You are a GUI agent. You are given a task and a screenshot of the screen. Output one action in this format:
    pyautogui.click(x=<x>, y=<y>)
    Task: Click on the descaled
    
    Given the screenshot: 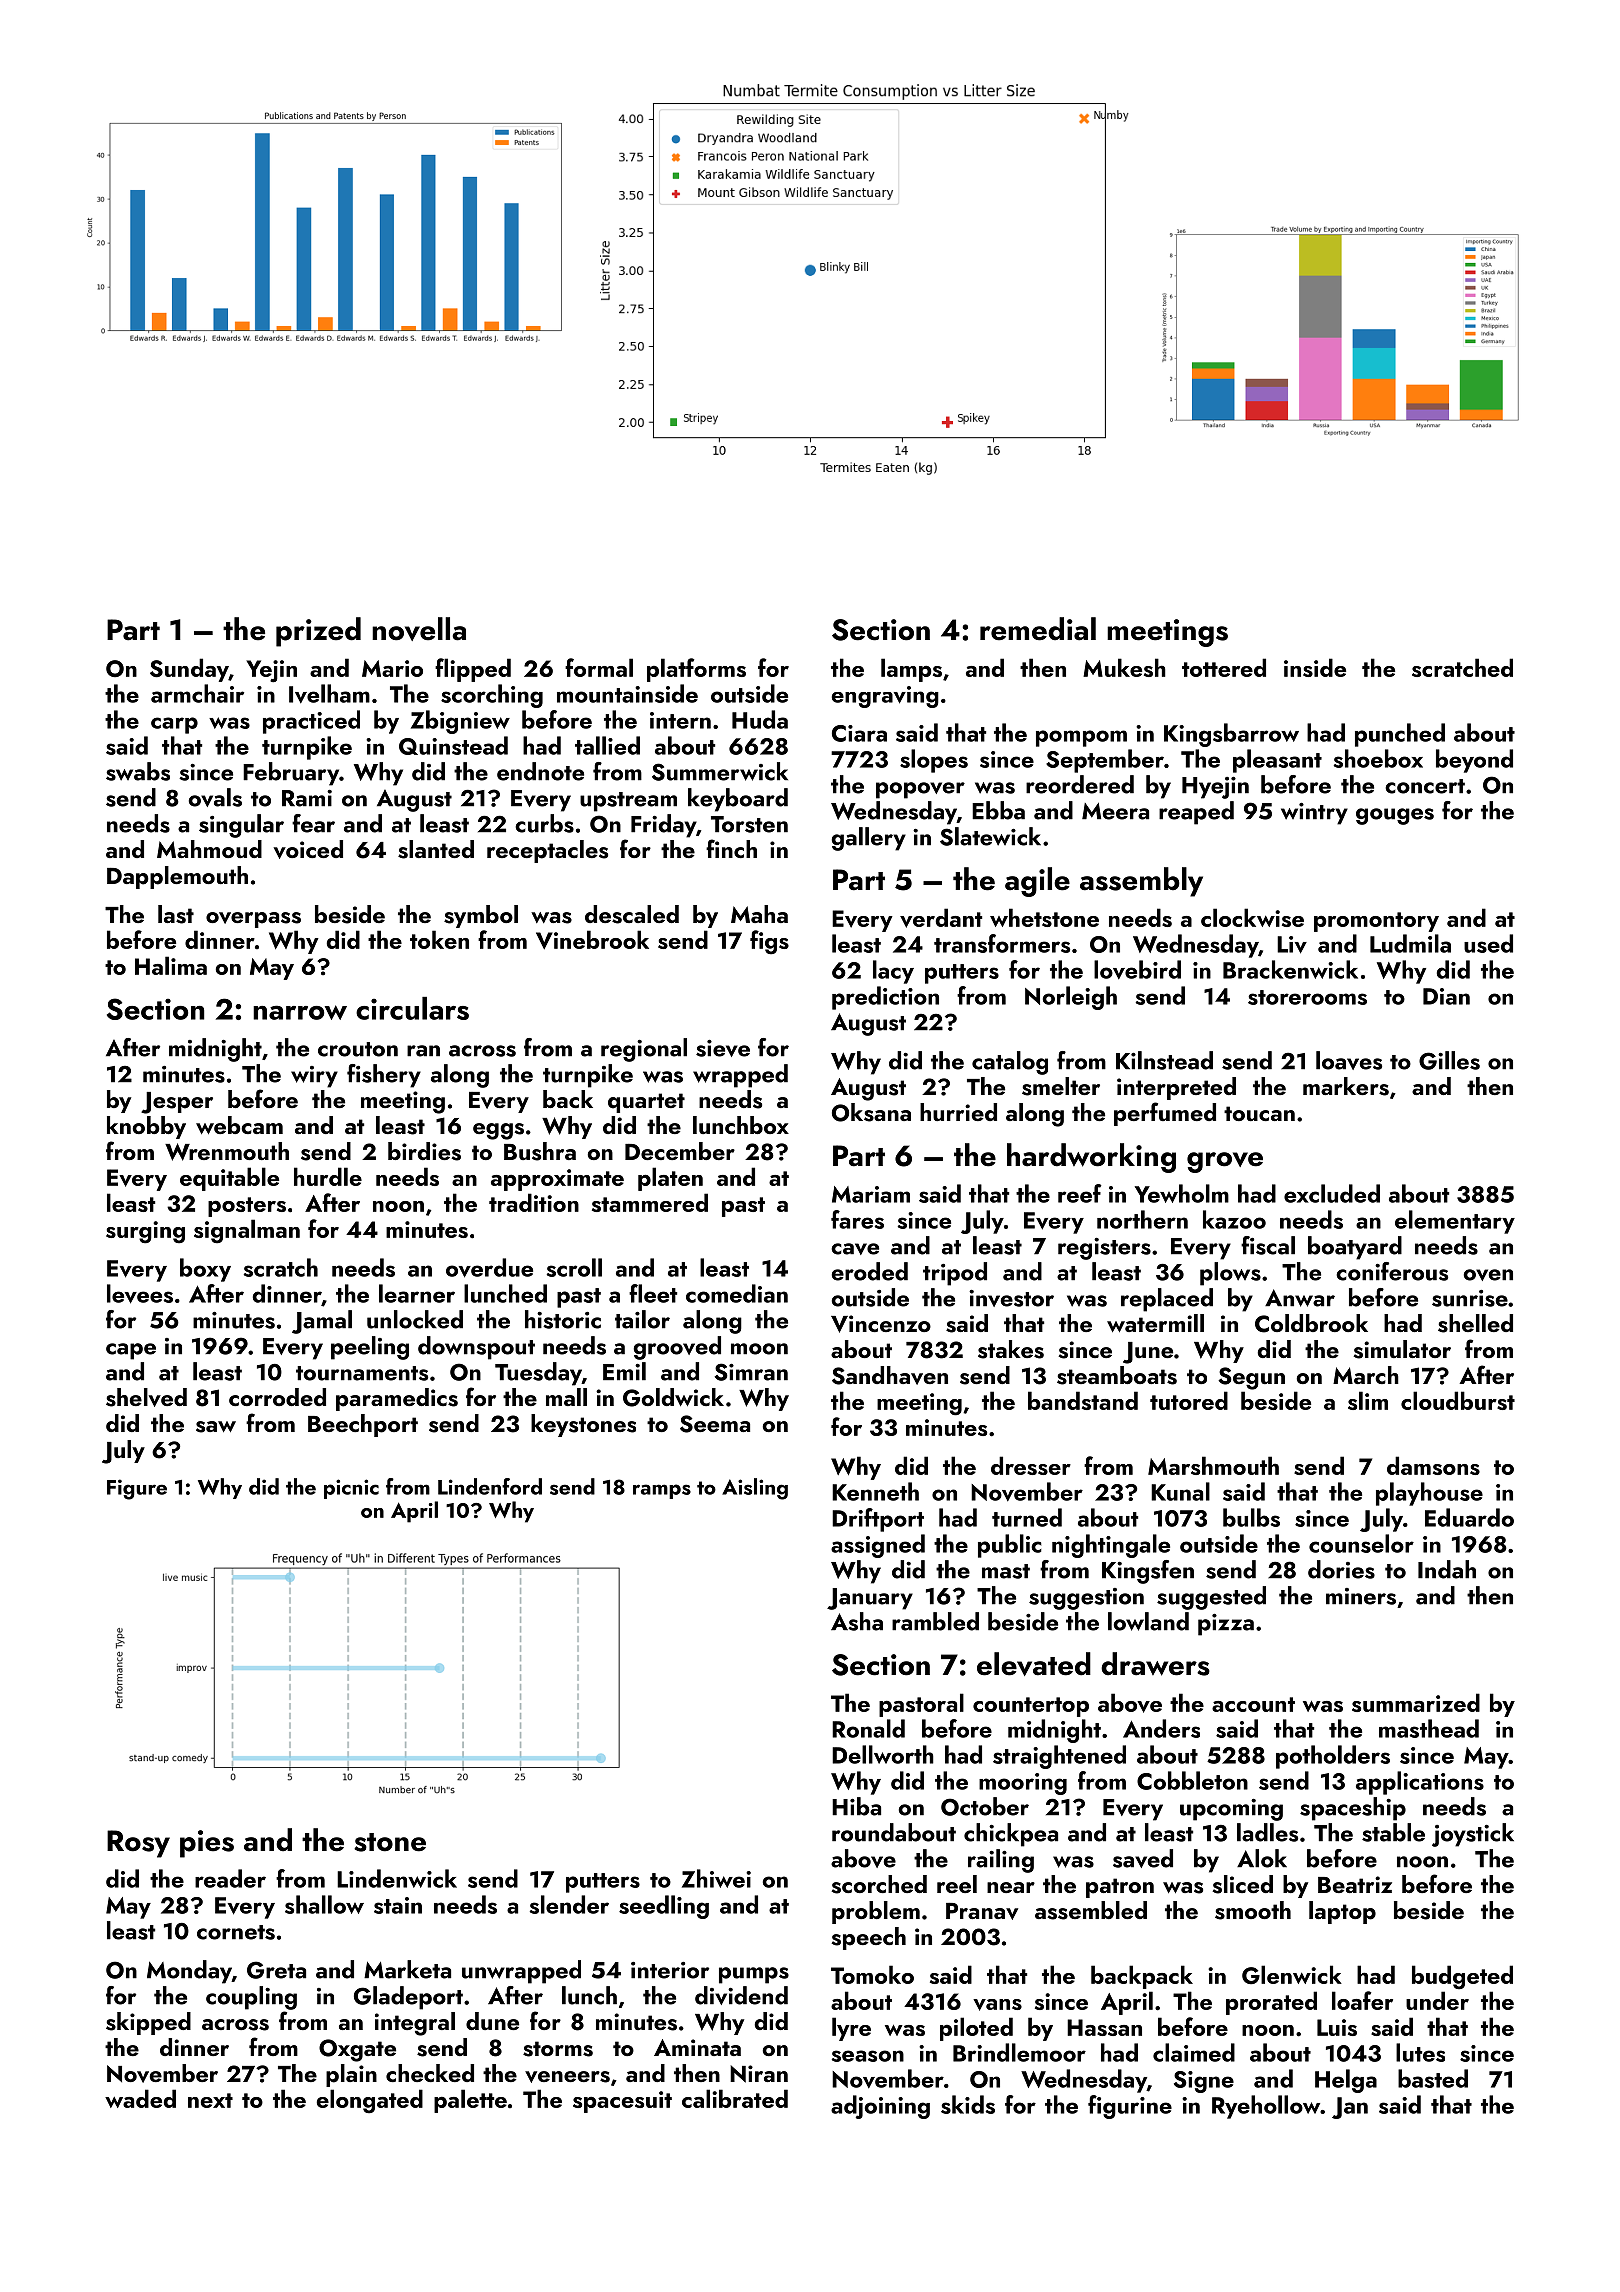 What is the action you would take?
    pyautogui.click(x=632, y=914)
